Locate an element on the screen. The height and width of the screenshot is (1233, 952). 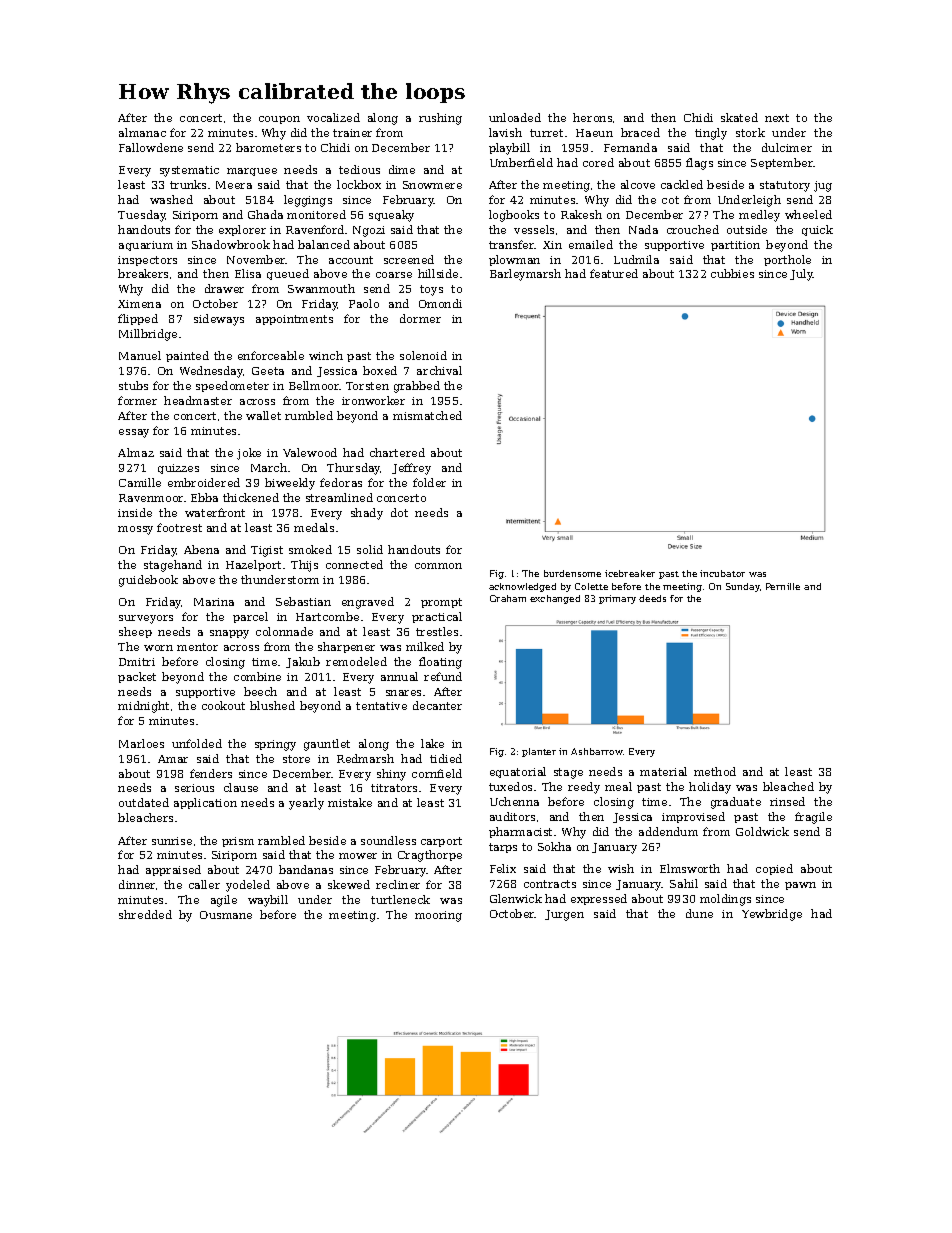
quick is located at coordinates (817, 230).
